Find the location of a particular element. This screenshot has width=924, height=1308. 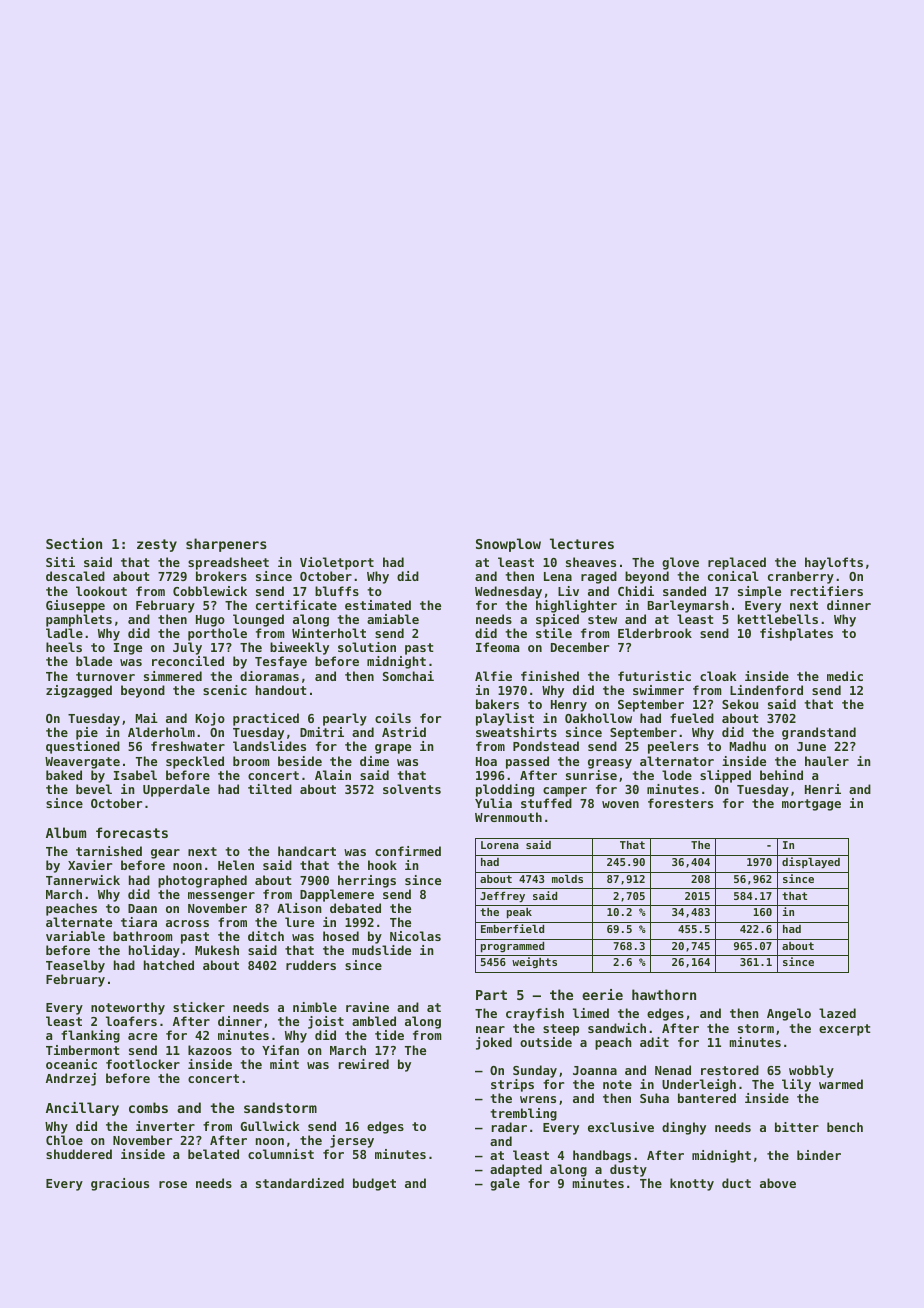

Hugo is located at coordinates (210, 621).
